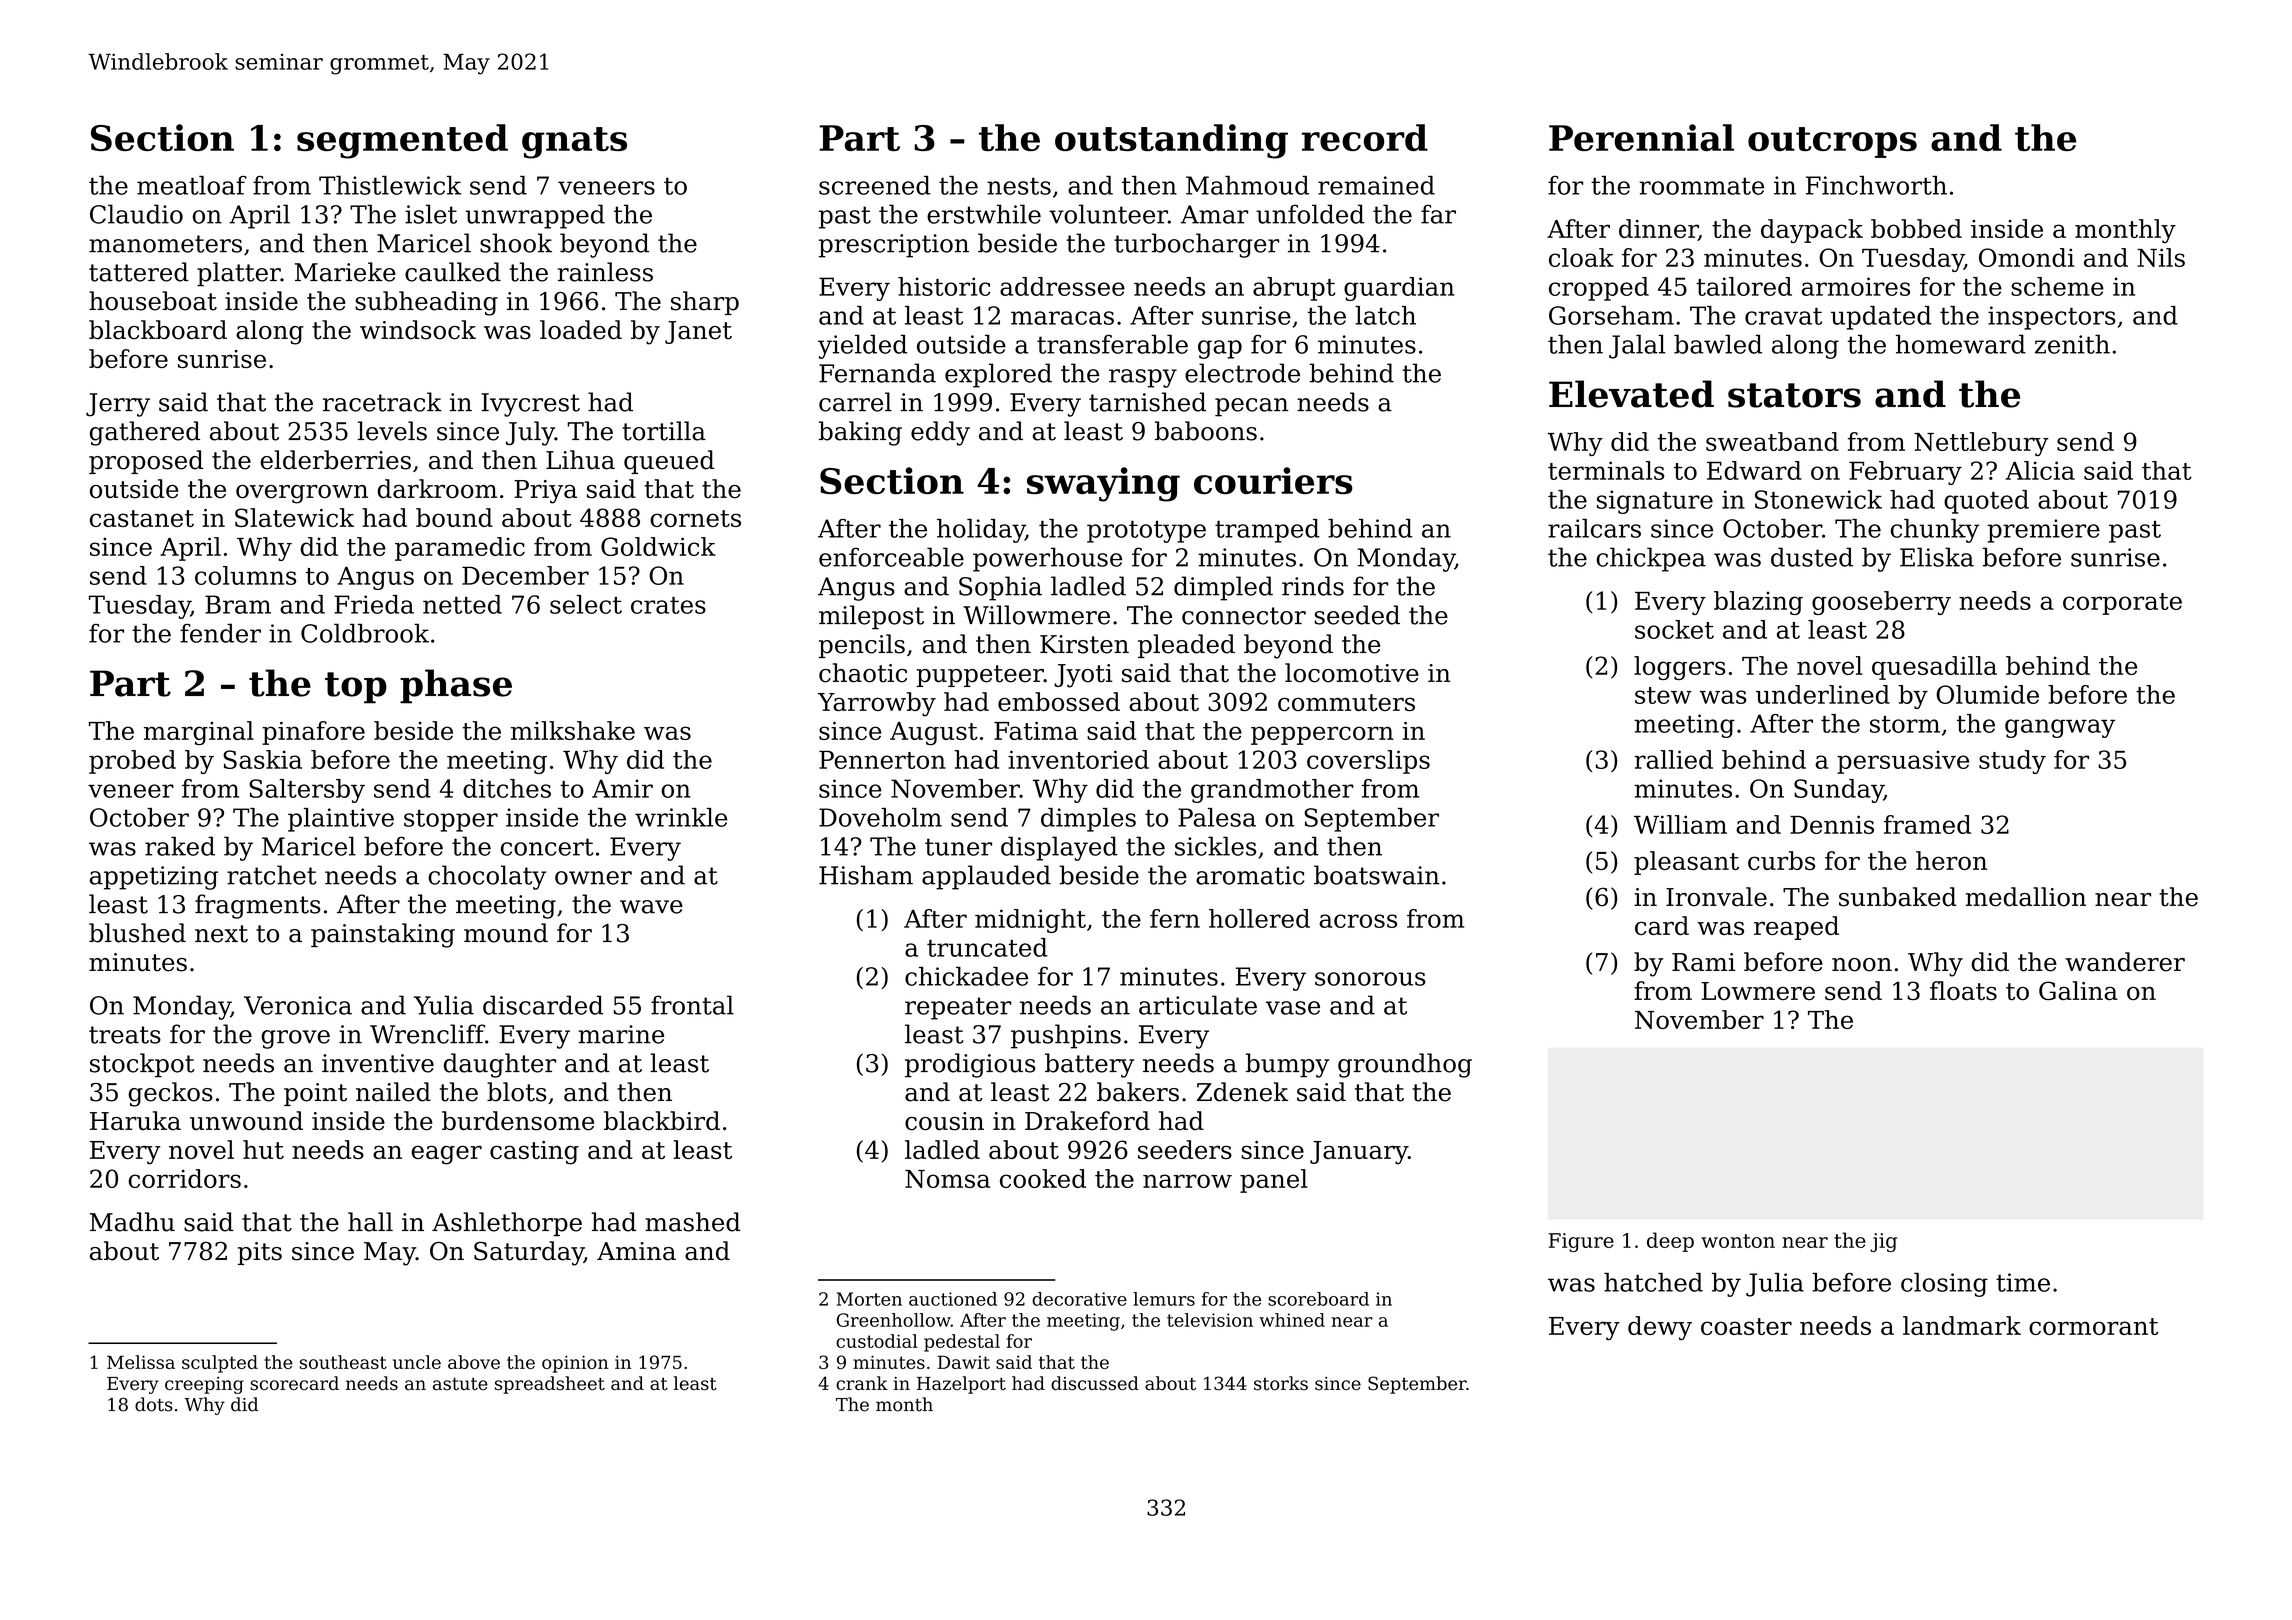 This screenshot has height=1620, width=2292. What do you see at coordinates (1019, 186) in the screenshot?
I see `nests` at bounding box center [1019, 186].
